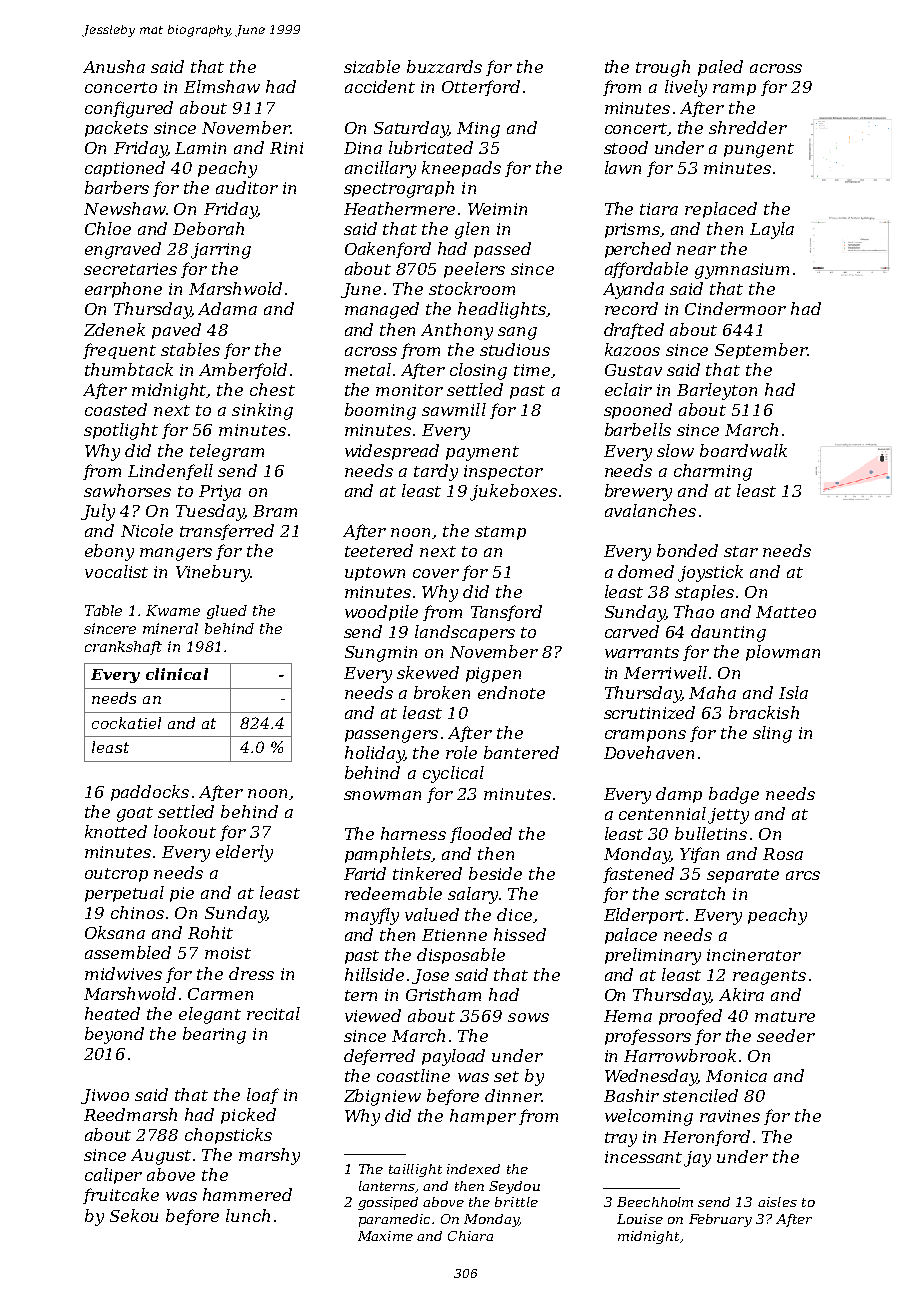 This document has width=908, height=1316. Describe the element at coordinates (243, 371) in the document. I see `Amberfold` at that location.
